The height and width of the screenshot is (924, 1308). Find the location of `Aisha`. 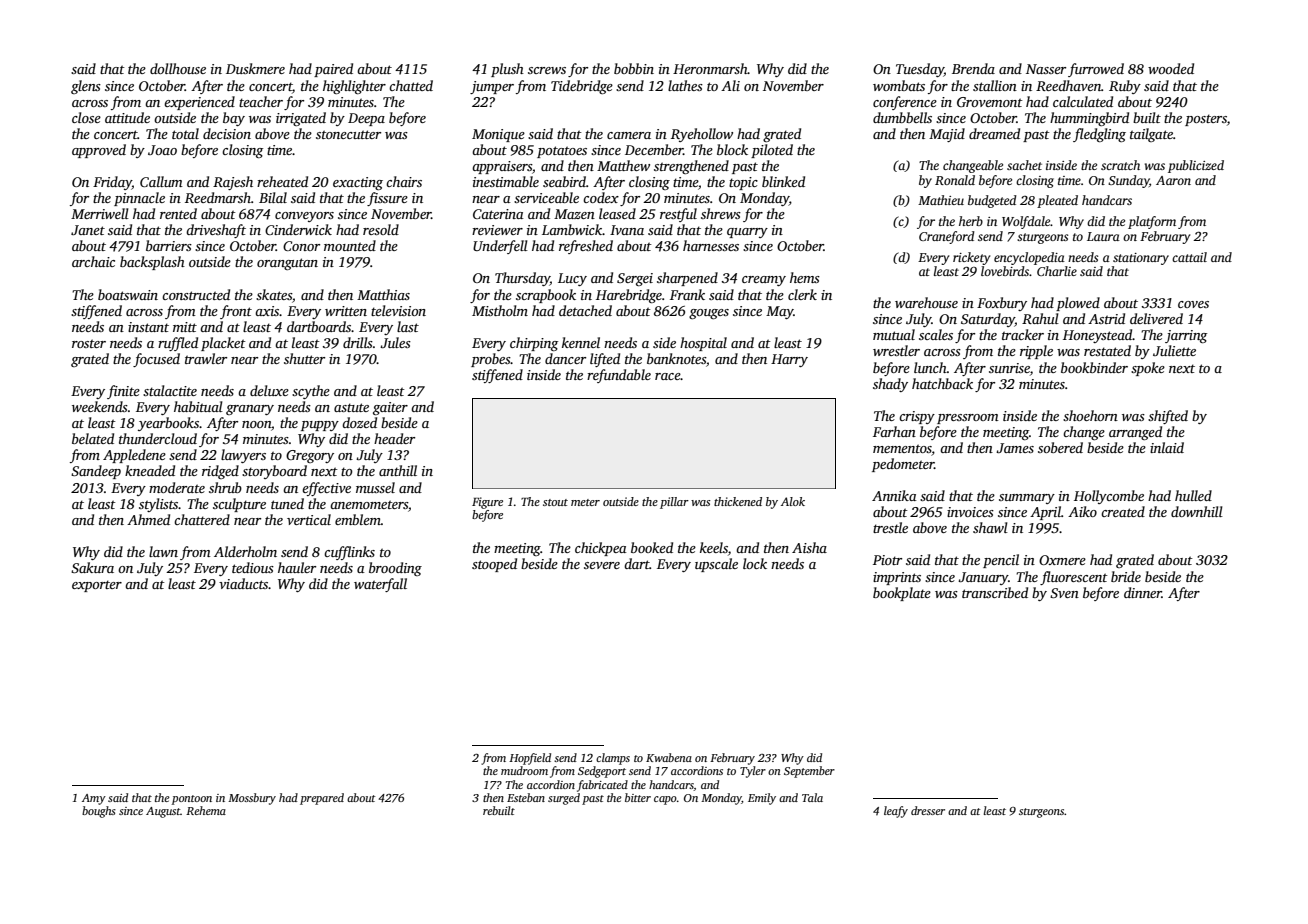

Aisha is located at coordinates (809, 547).
